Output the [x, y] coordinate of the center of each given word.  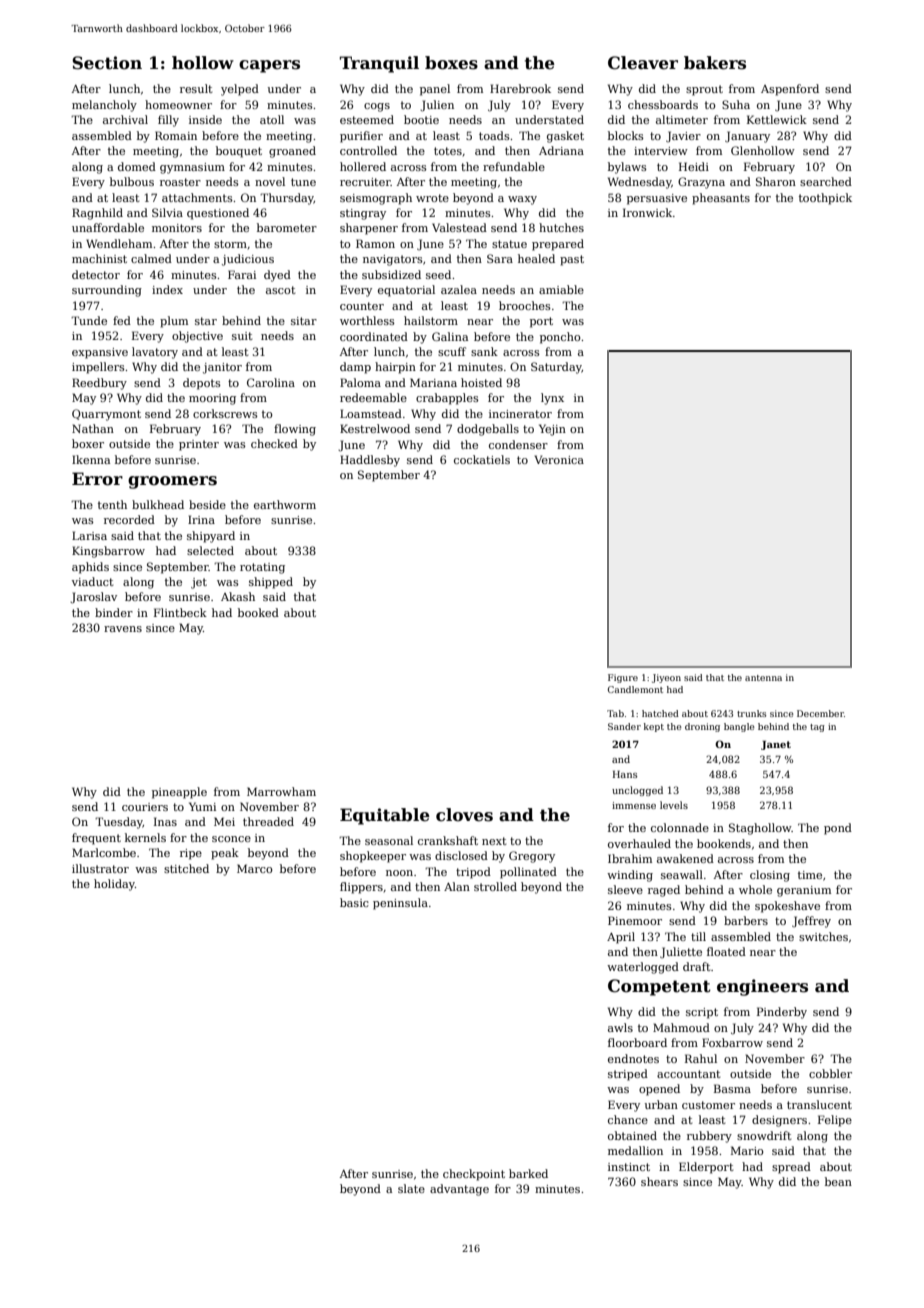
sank [484, 351]
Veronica [559, 459]
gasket [565, 137]
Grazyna [701, 183]
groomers [172, 482]
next [494, 841]
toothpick [825, 199]
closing [770, 876]
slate [411, 1188]
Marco [255, 868]
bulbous [132, 181]
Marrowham [281, 791]
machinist [99, 258]
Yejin [552, 430]
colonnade [680, 827]
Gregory [532, 857]
